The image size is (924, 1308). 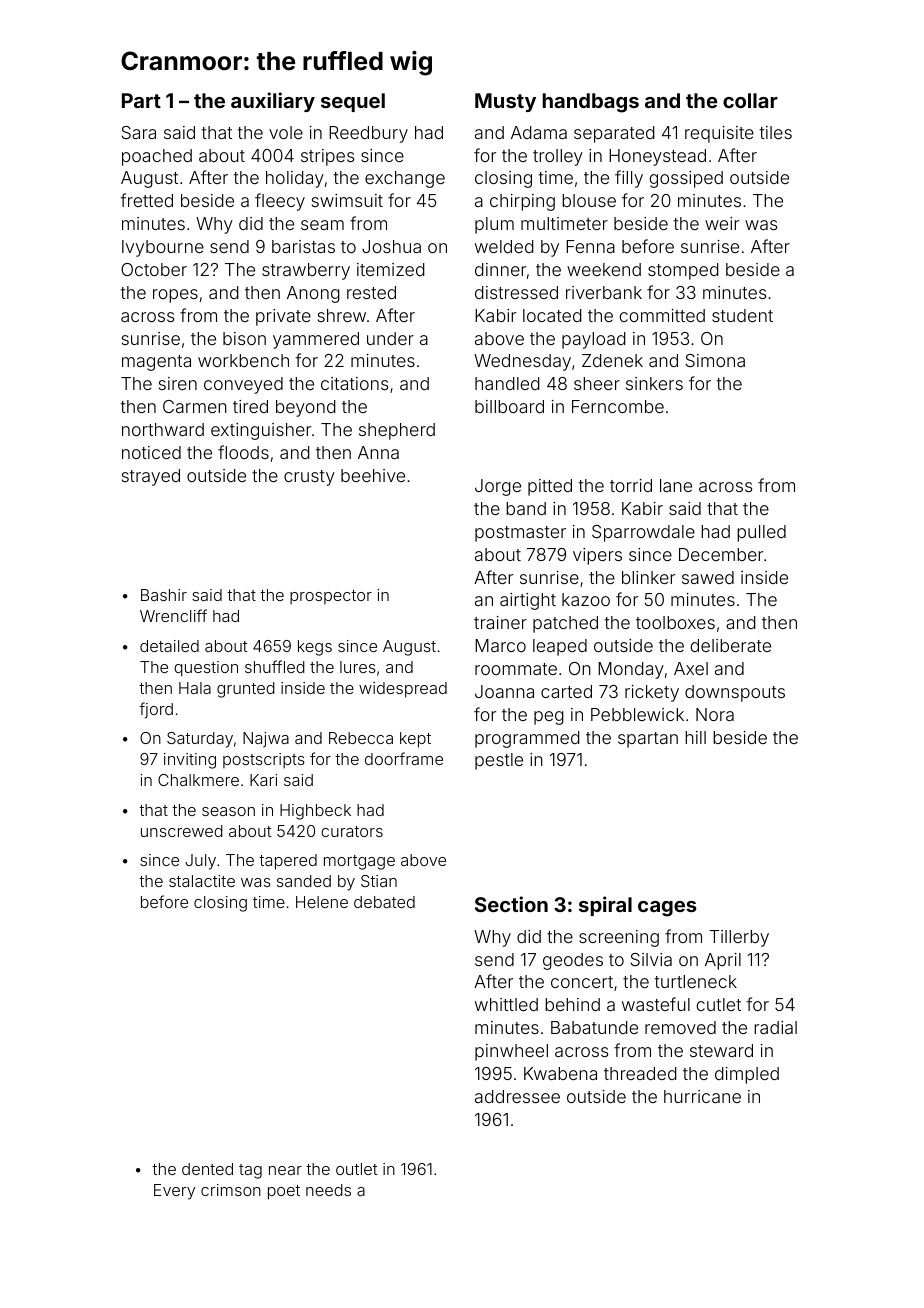 I want to click on poet, so click(x=284, y=1192).
